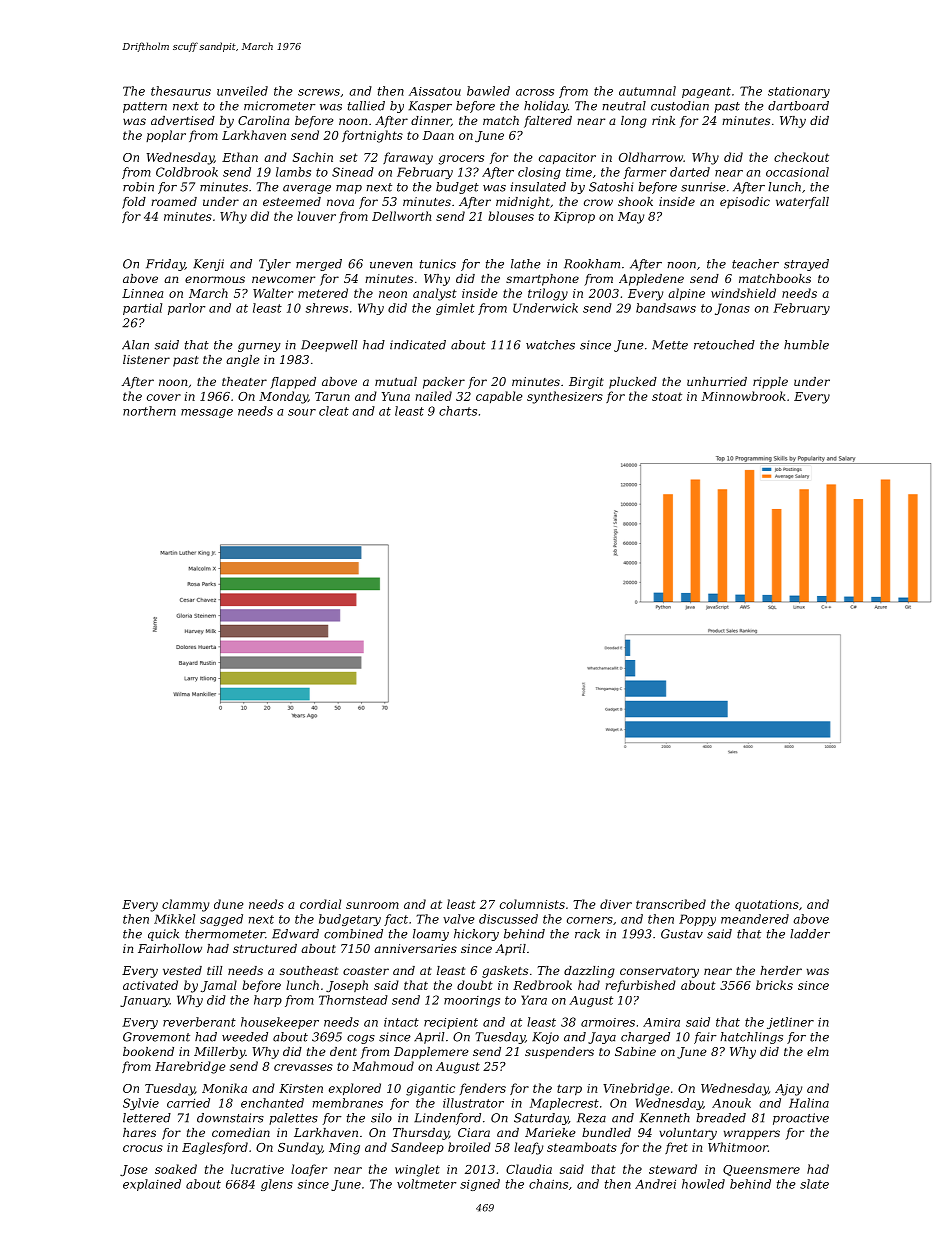 This screenshot has width=952, height=1233. What do you see at coordinates (770, 383) in the screenshot?
I see `ripple` at bounding box center [770, 383].
